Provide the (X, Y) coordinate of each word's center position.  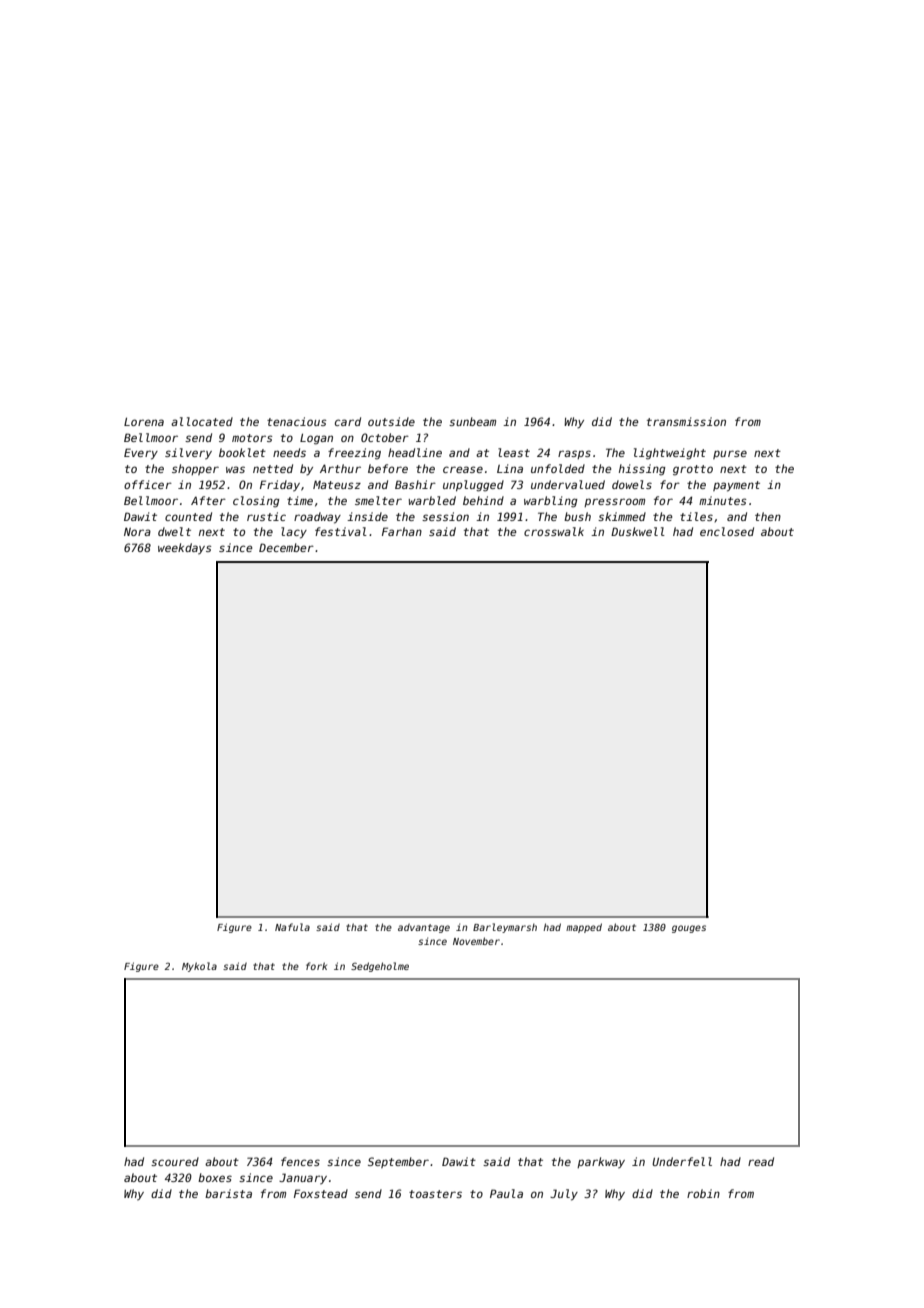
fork (316, 966)
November (476, 941)
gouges (689, 929)
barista (228, 1193)
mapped (584, 928)
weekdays (185, 548)
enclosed (727, 531)
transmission (686, 421)
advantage (424, 928)
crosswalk (554, 531)
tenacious (297, 421)
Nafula (292, 927)
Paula (506, 1193)
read (761, 1161)
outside (391, 421)
